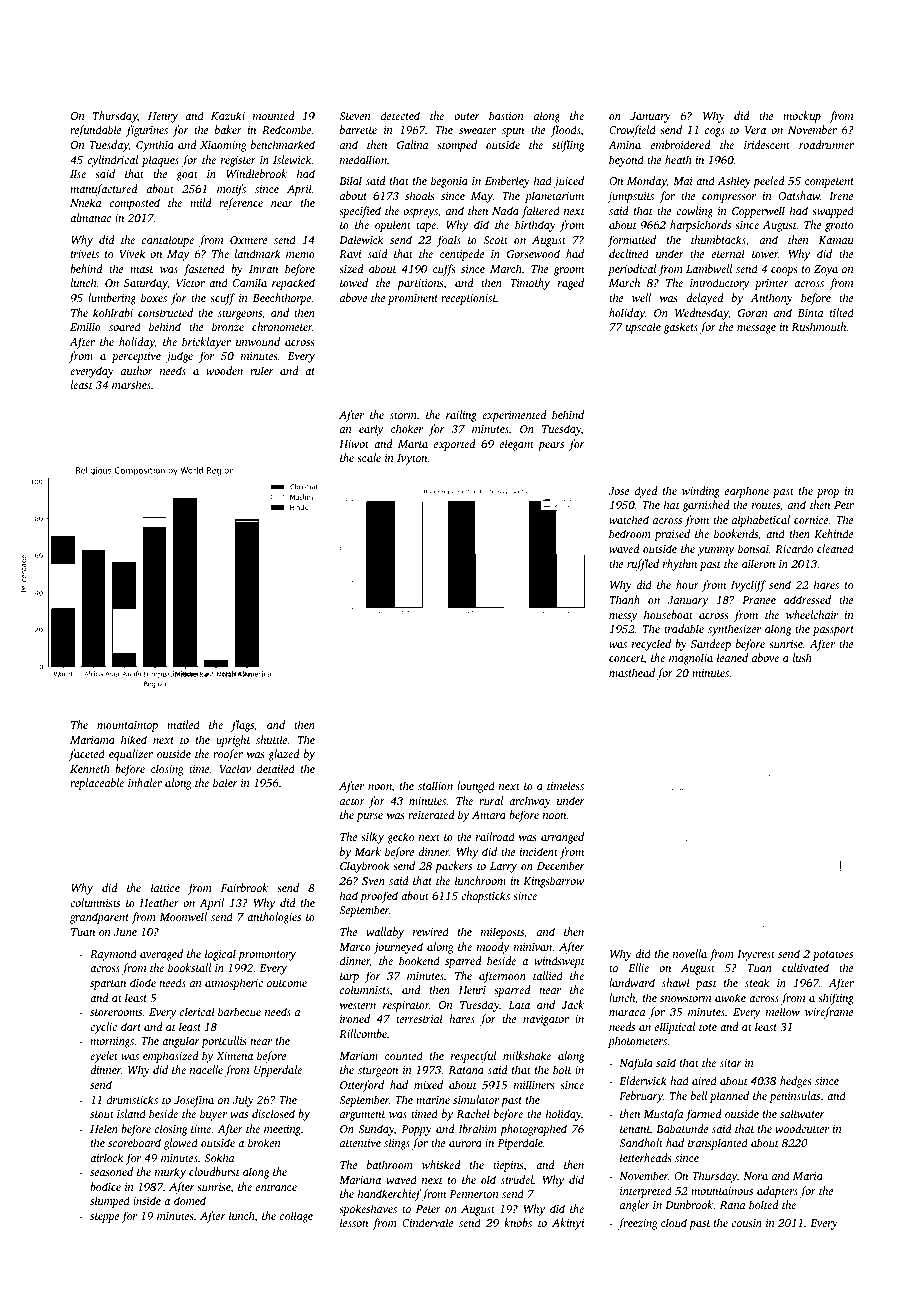  Describe the element at coordinates (535, 226) in the document. I see `birthday` at that location.
